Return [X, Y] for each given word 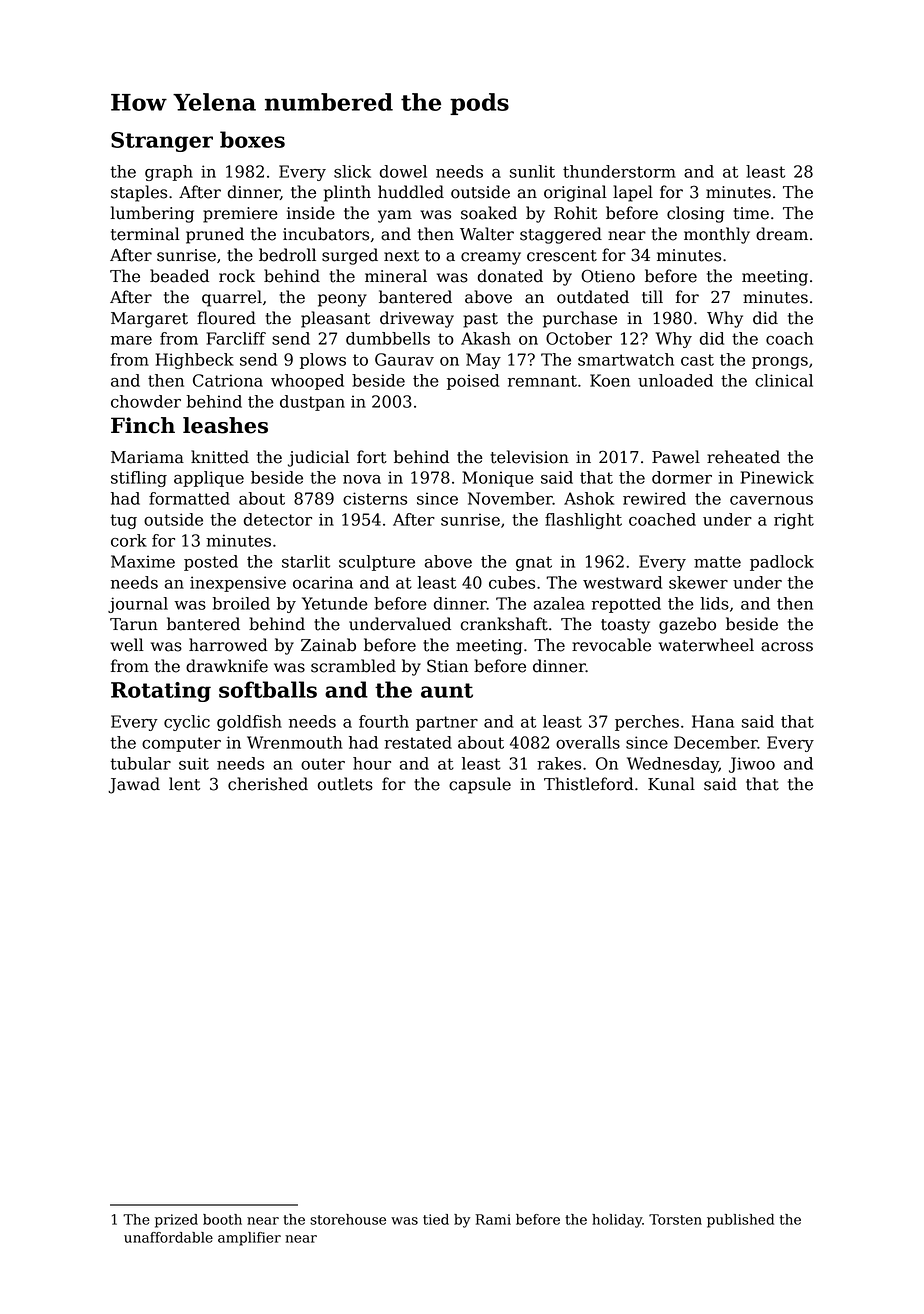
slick [352, 171]
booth [222, 1219]
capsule [480, 785]
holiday [617, 1221]
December [716, 742]
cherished [268, 784]
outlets [345, 784]
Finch [143, 425]
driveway [417, 319]
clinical [784, 380]
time [751, 213]
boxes [252, 139]
